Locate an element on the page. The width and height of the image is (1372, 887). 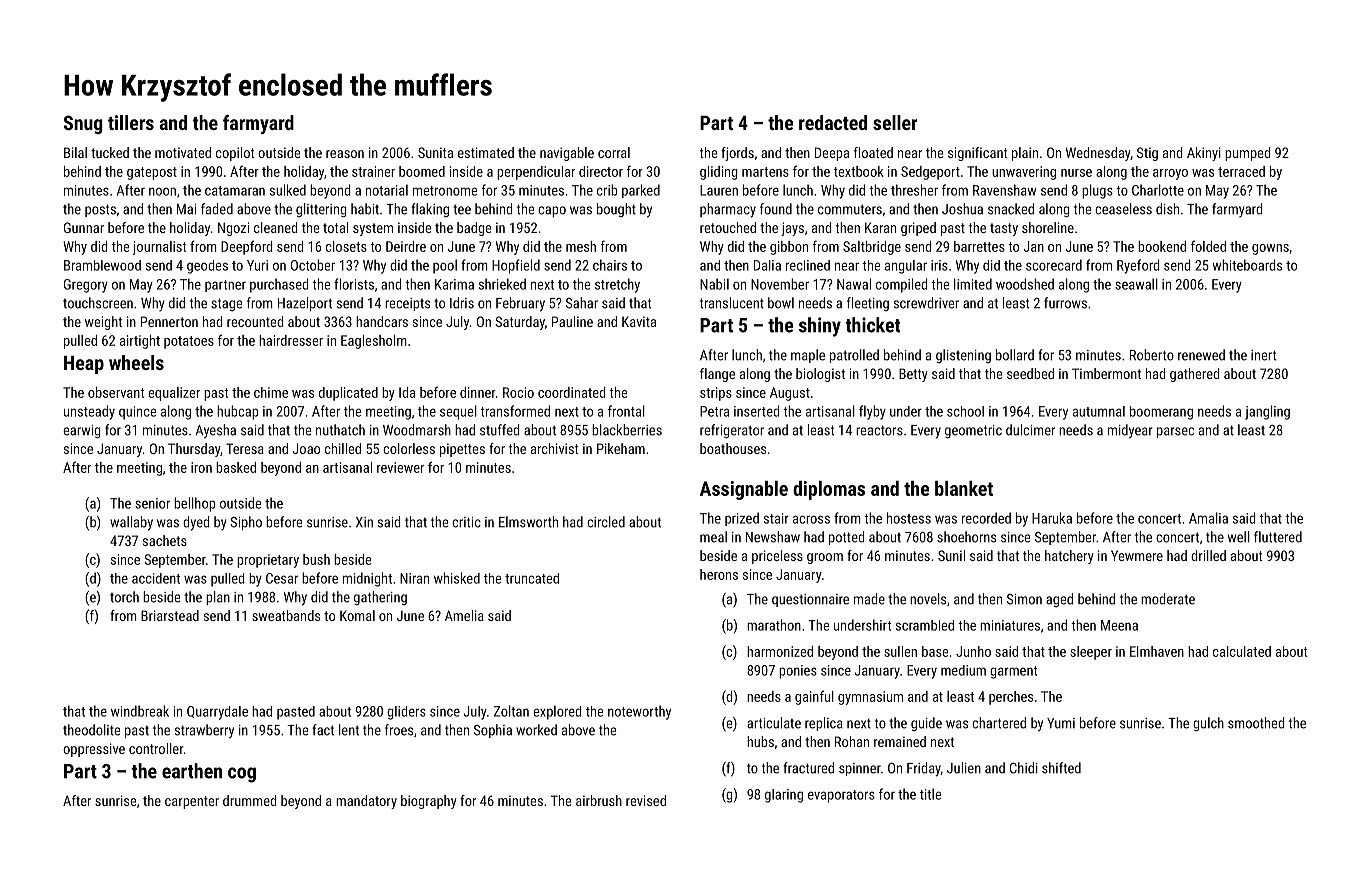
biography is located at coordinates (429, 802).
